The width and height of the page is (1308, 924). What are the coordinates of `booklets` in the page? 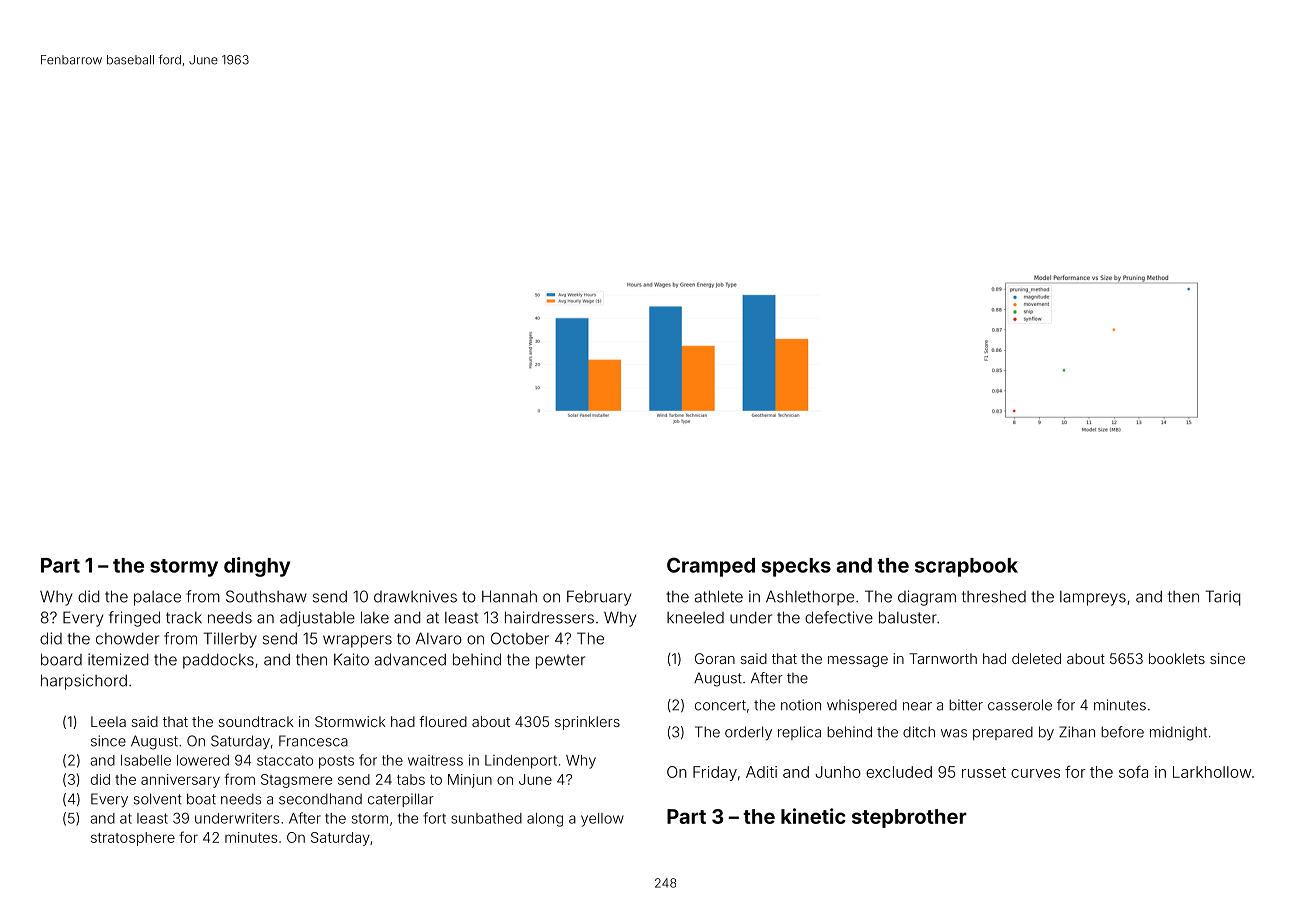 It's located at (1177, 658).
